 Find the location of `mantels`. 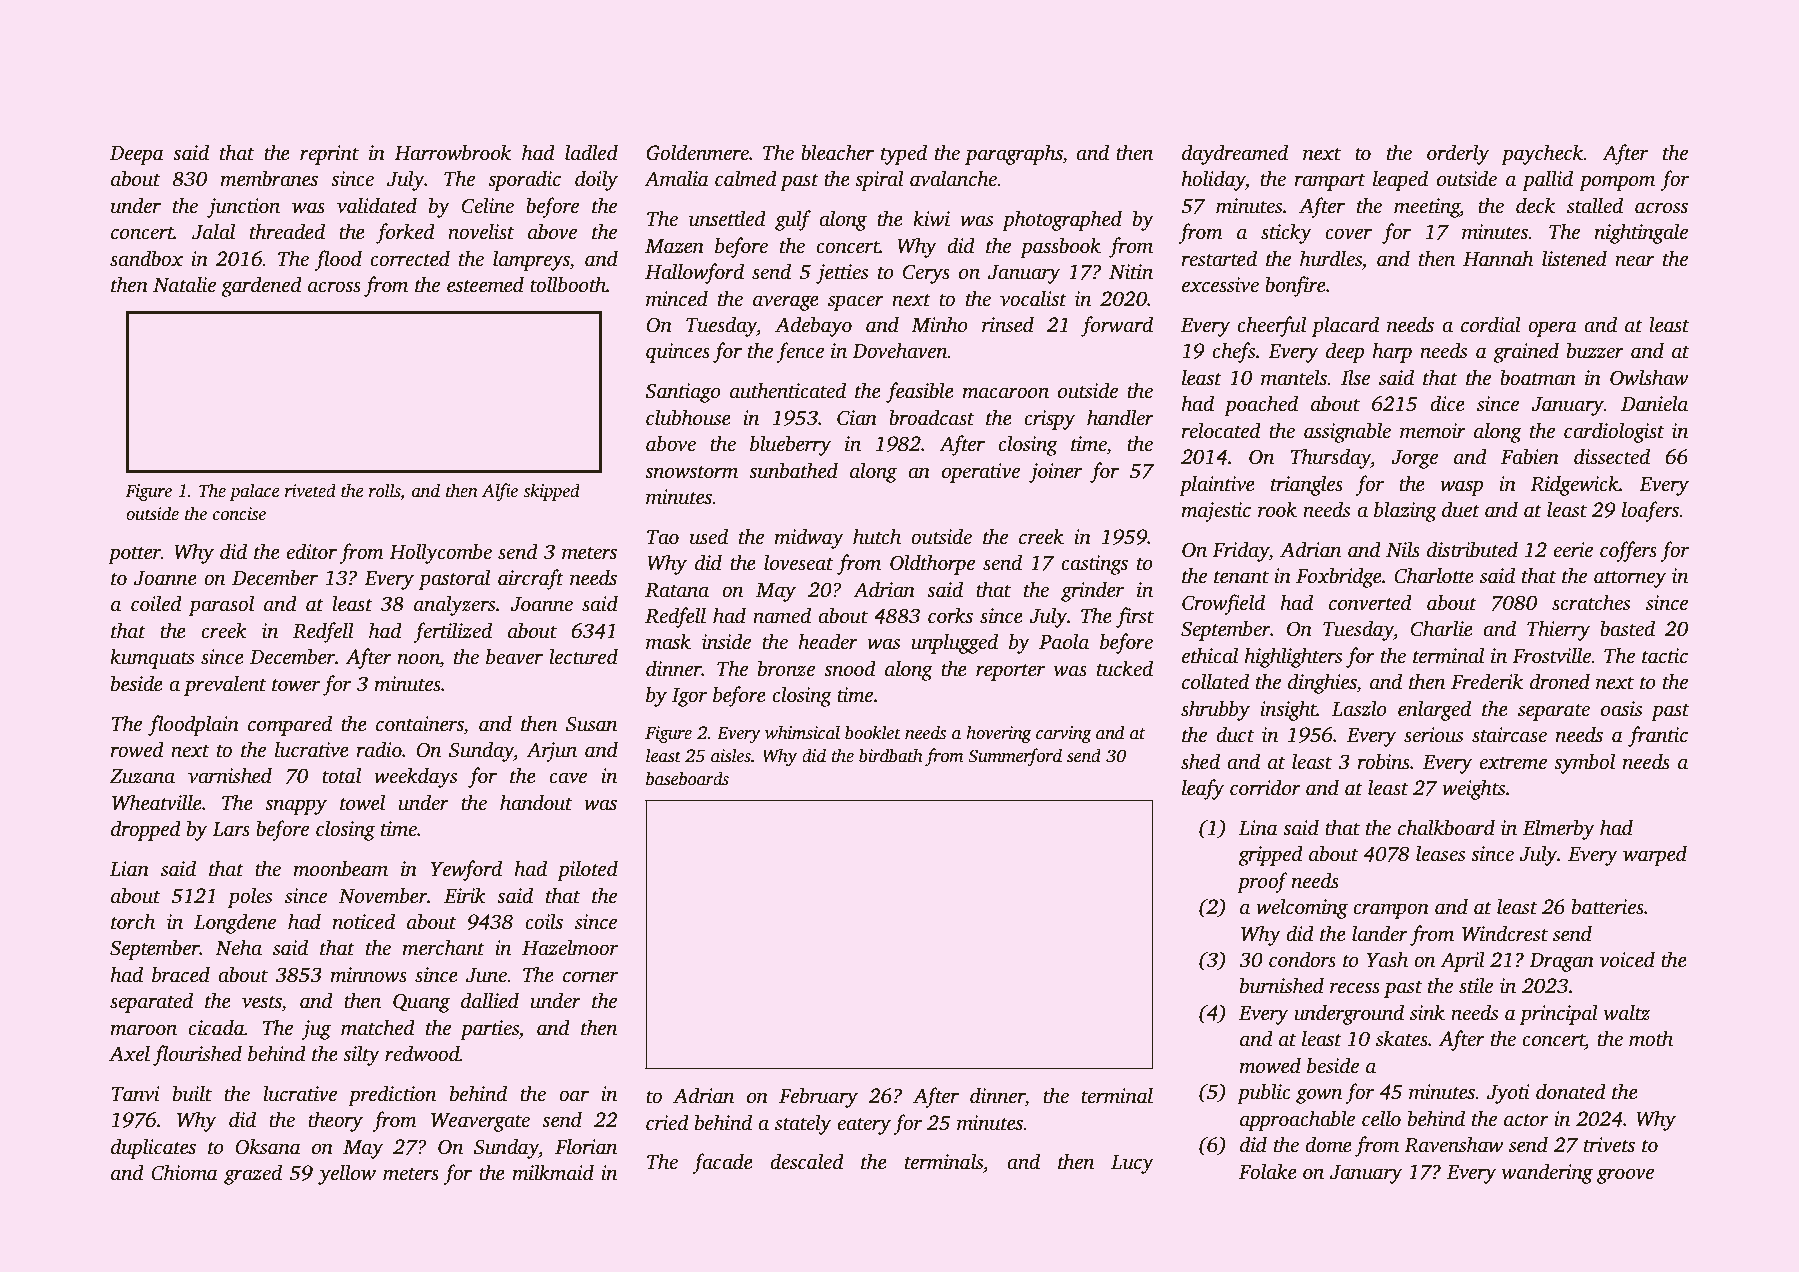

mantels is located at coordinates (1294, 377).
